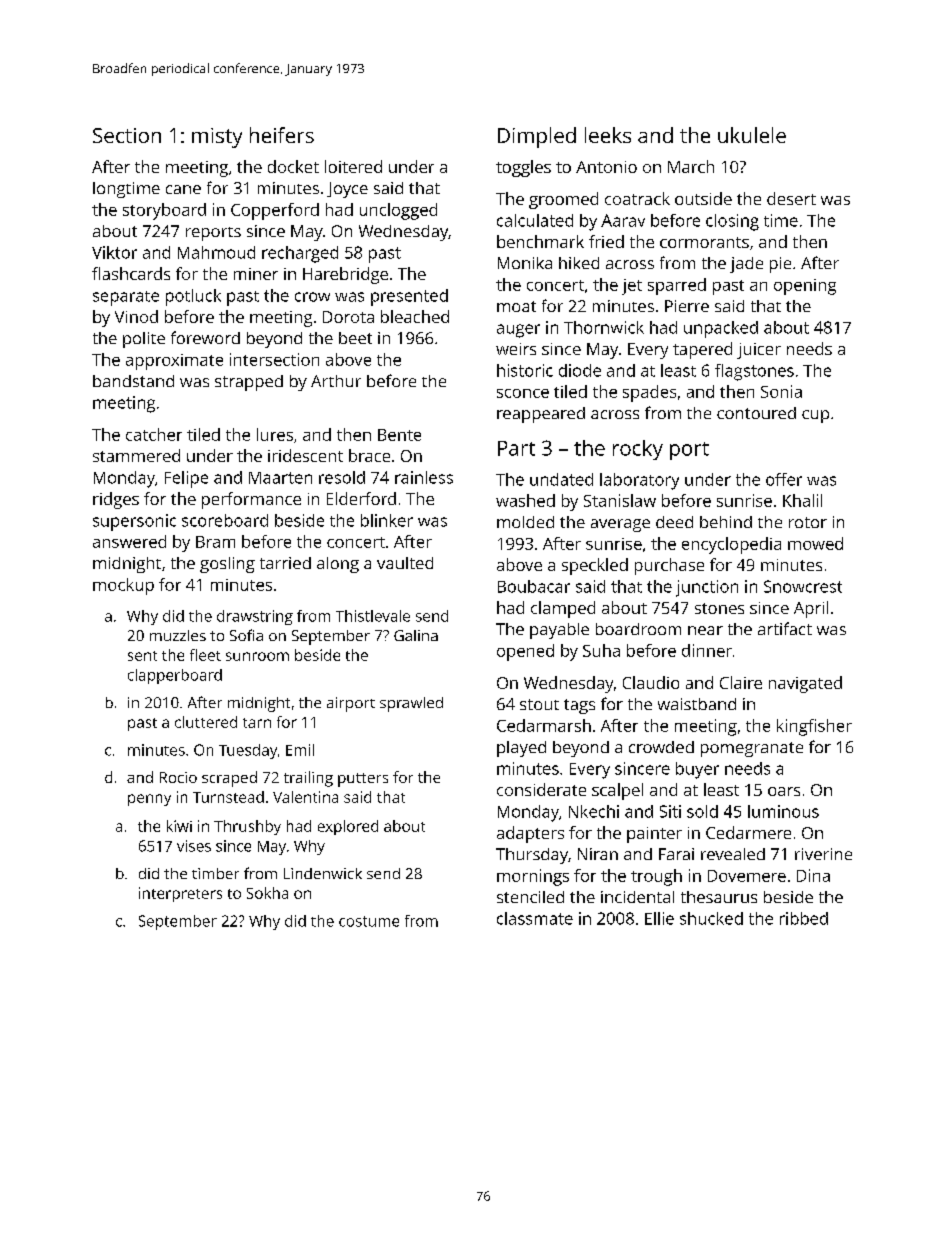 The width and height of the screenshot is (952, 1233). Describe the element at coordinates (540, 241) in the screenshot. I see `benchmark` at that location.
